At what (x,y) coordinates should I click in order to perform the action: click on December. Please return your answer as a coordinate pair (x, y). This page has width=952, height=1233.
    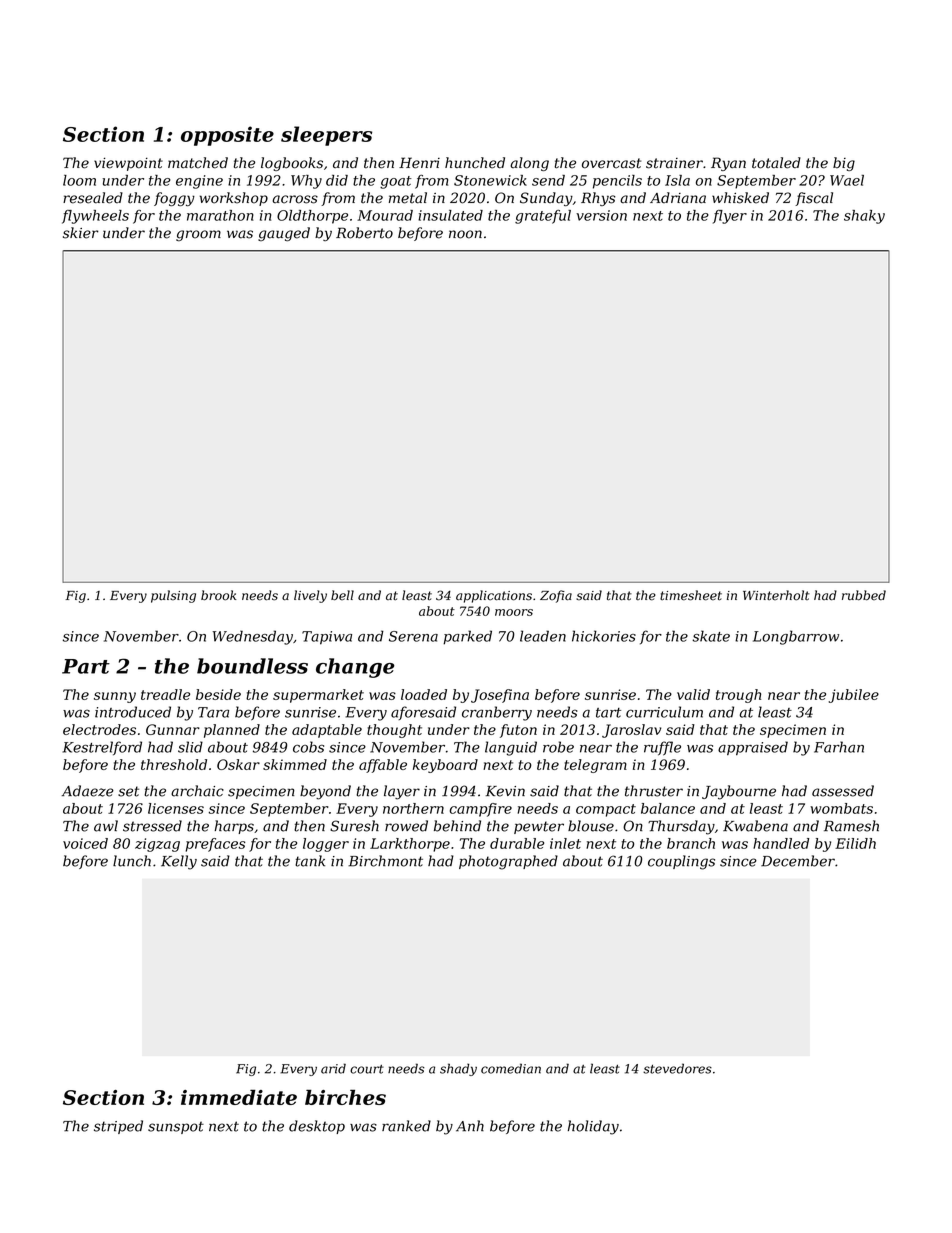
    Looking at the image, I should click on (798, 861).
